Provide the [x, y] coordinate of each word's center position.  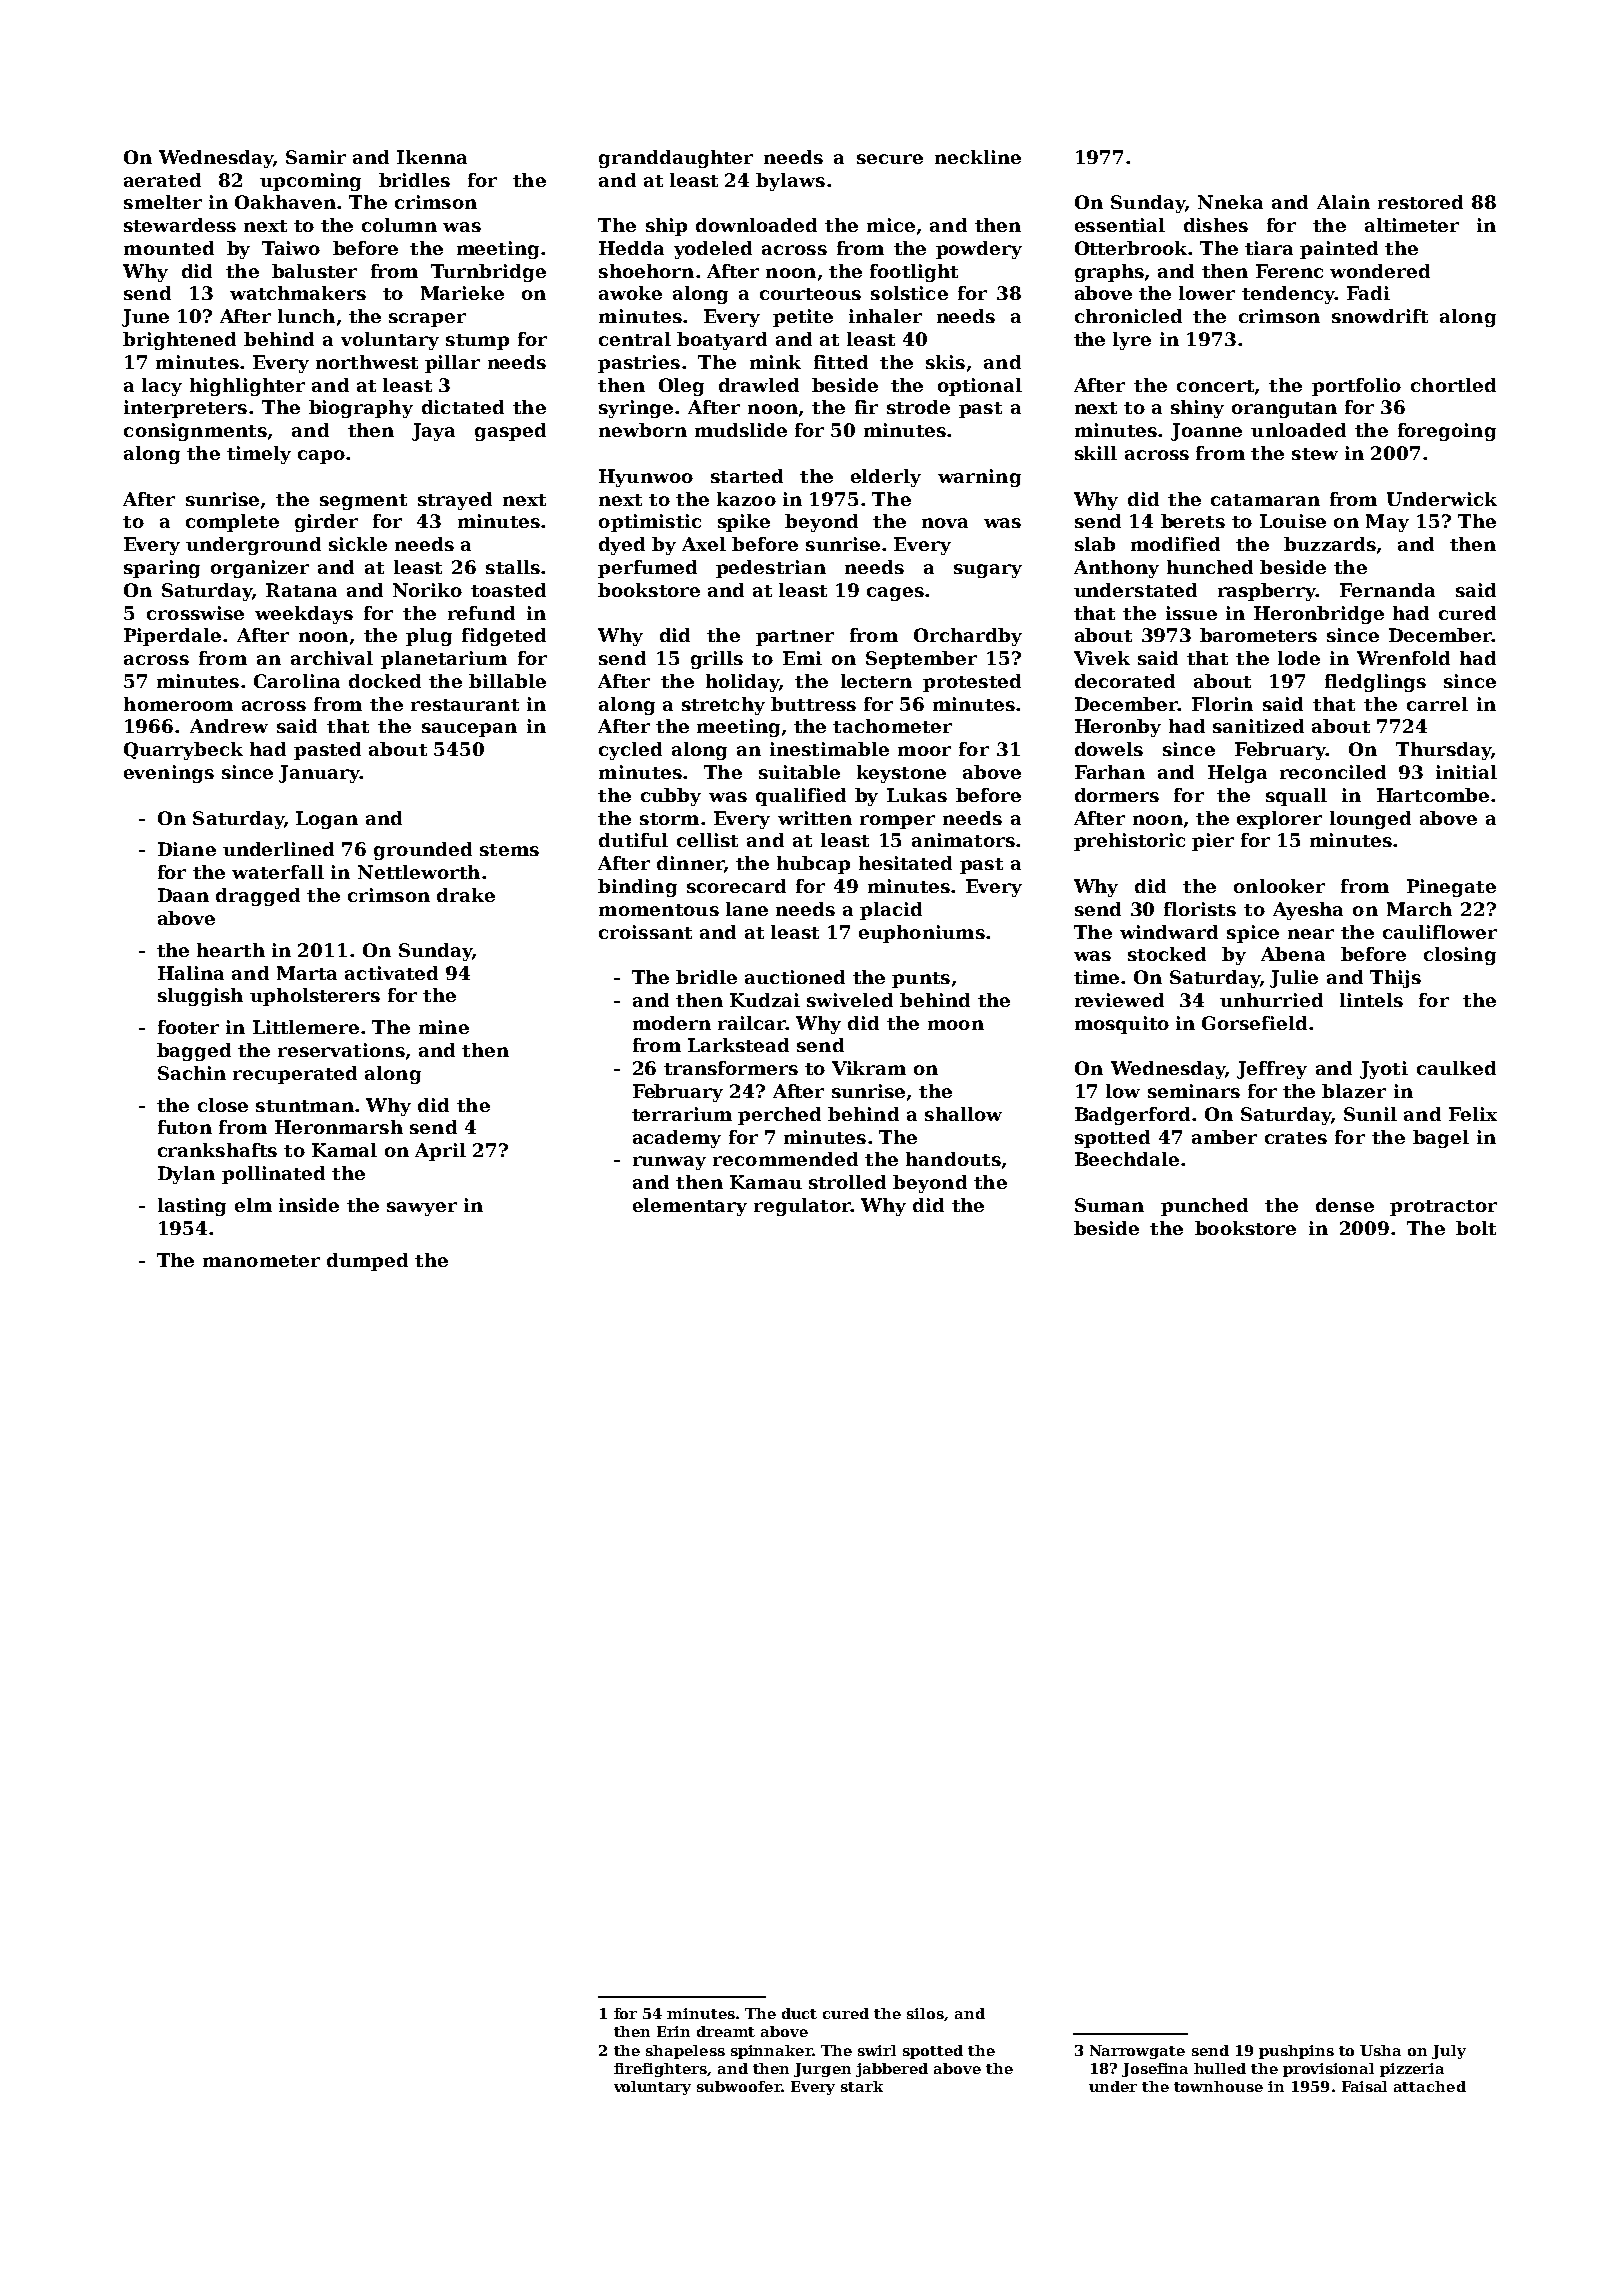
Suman [1109, 1205]
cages [895, 594]
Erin [673, 2031]
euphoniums [922, 934]
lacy [162, 387]
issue [1191, 613]
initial [1466, 772]
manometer [261, 1261]
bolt [1476, 1228]
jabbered [892, 2070]
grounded [423, 851]
